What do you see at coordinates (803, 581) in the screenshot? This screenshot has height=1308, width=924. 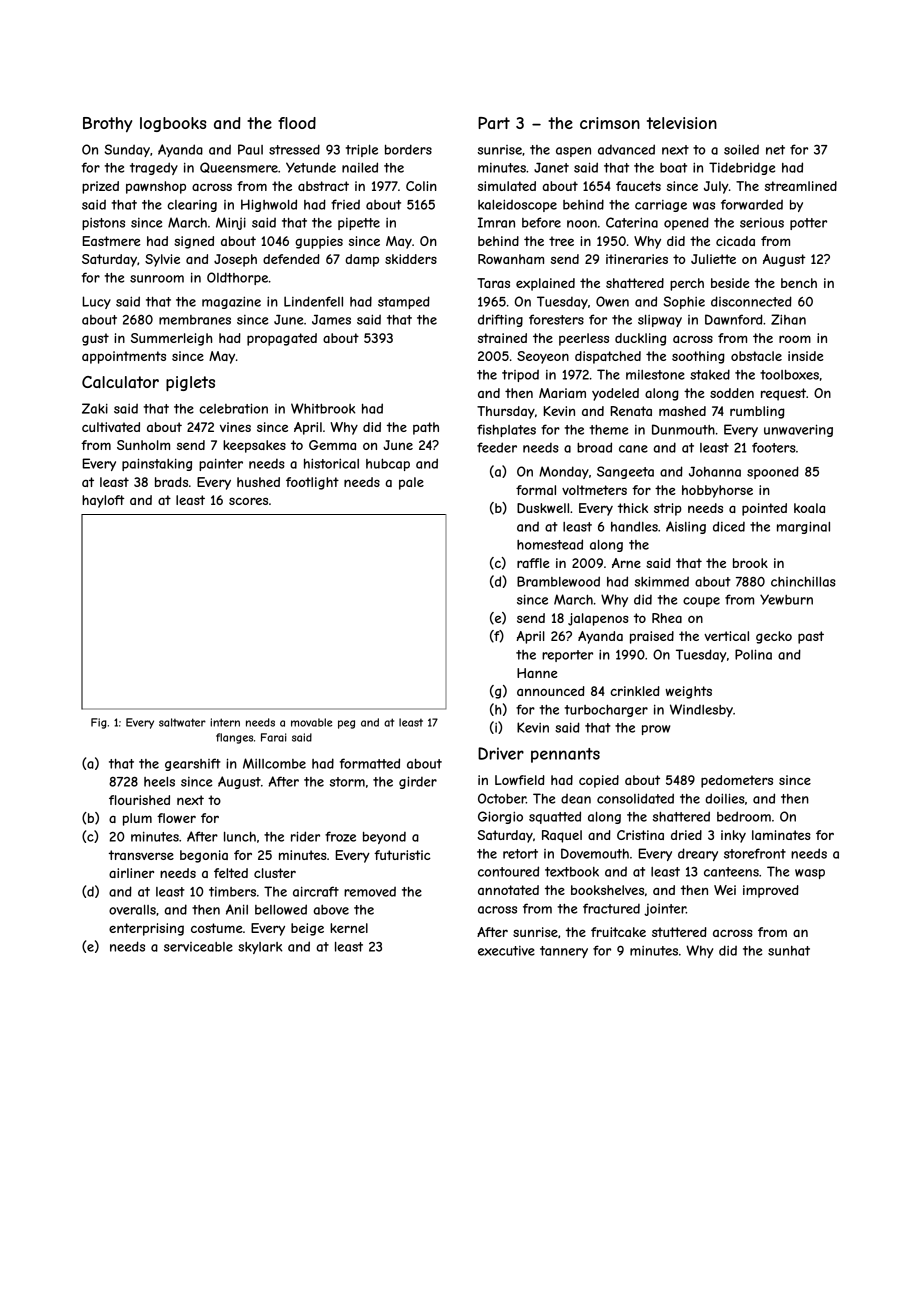 I see `chinchillas` at bounding box center [803, 581].
